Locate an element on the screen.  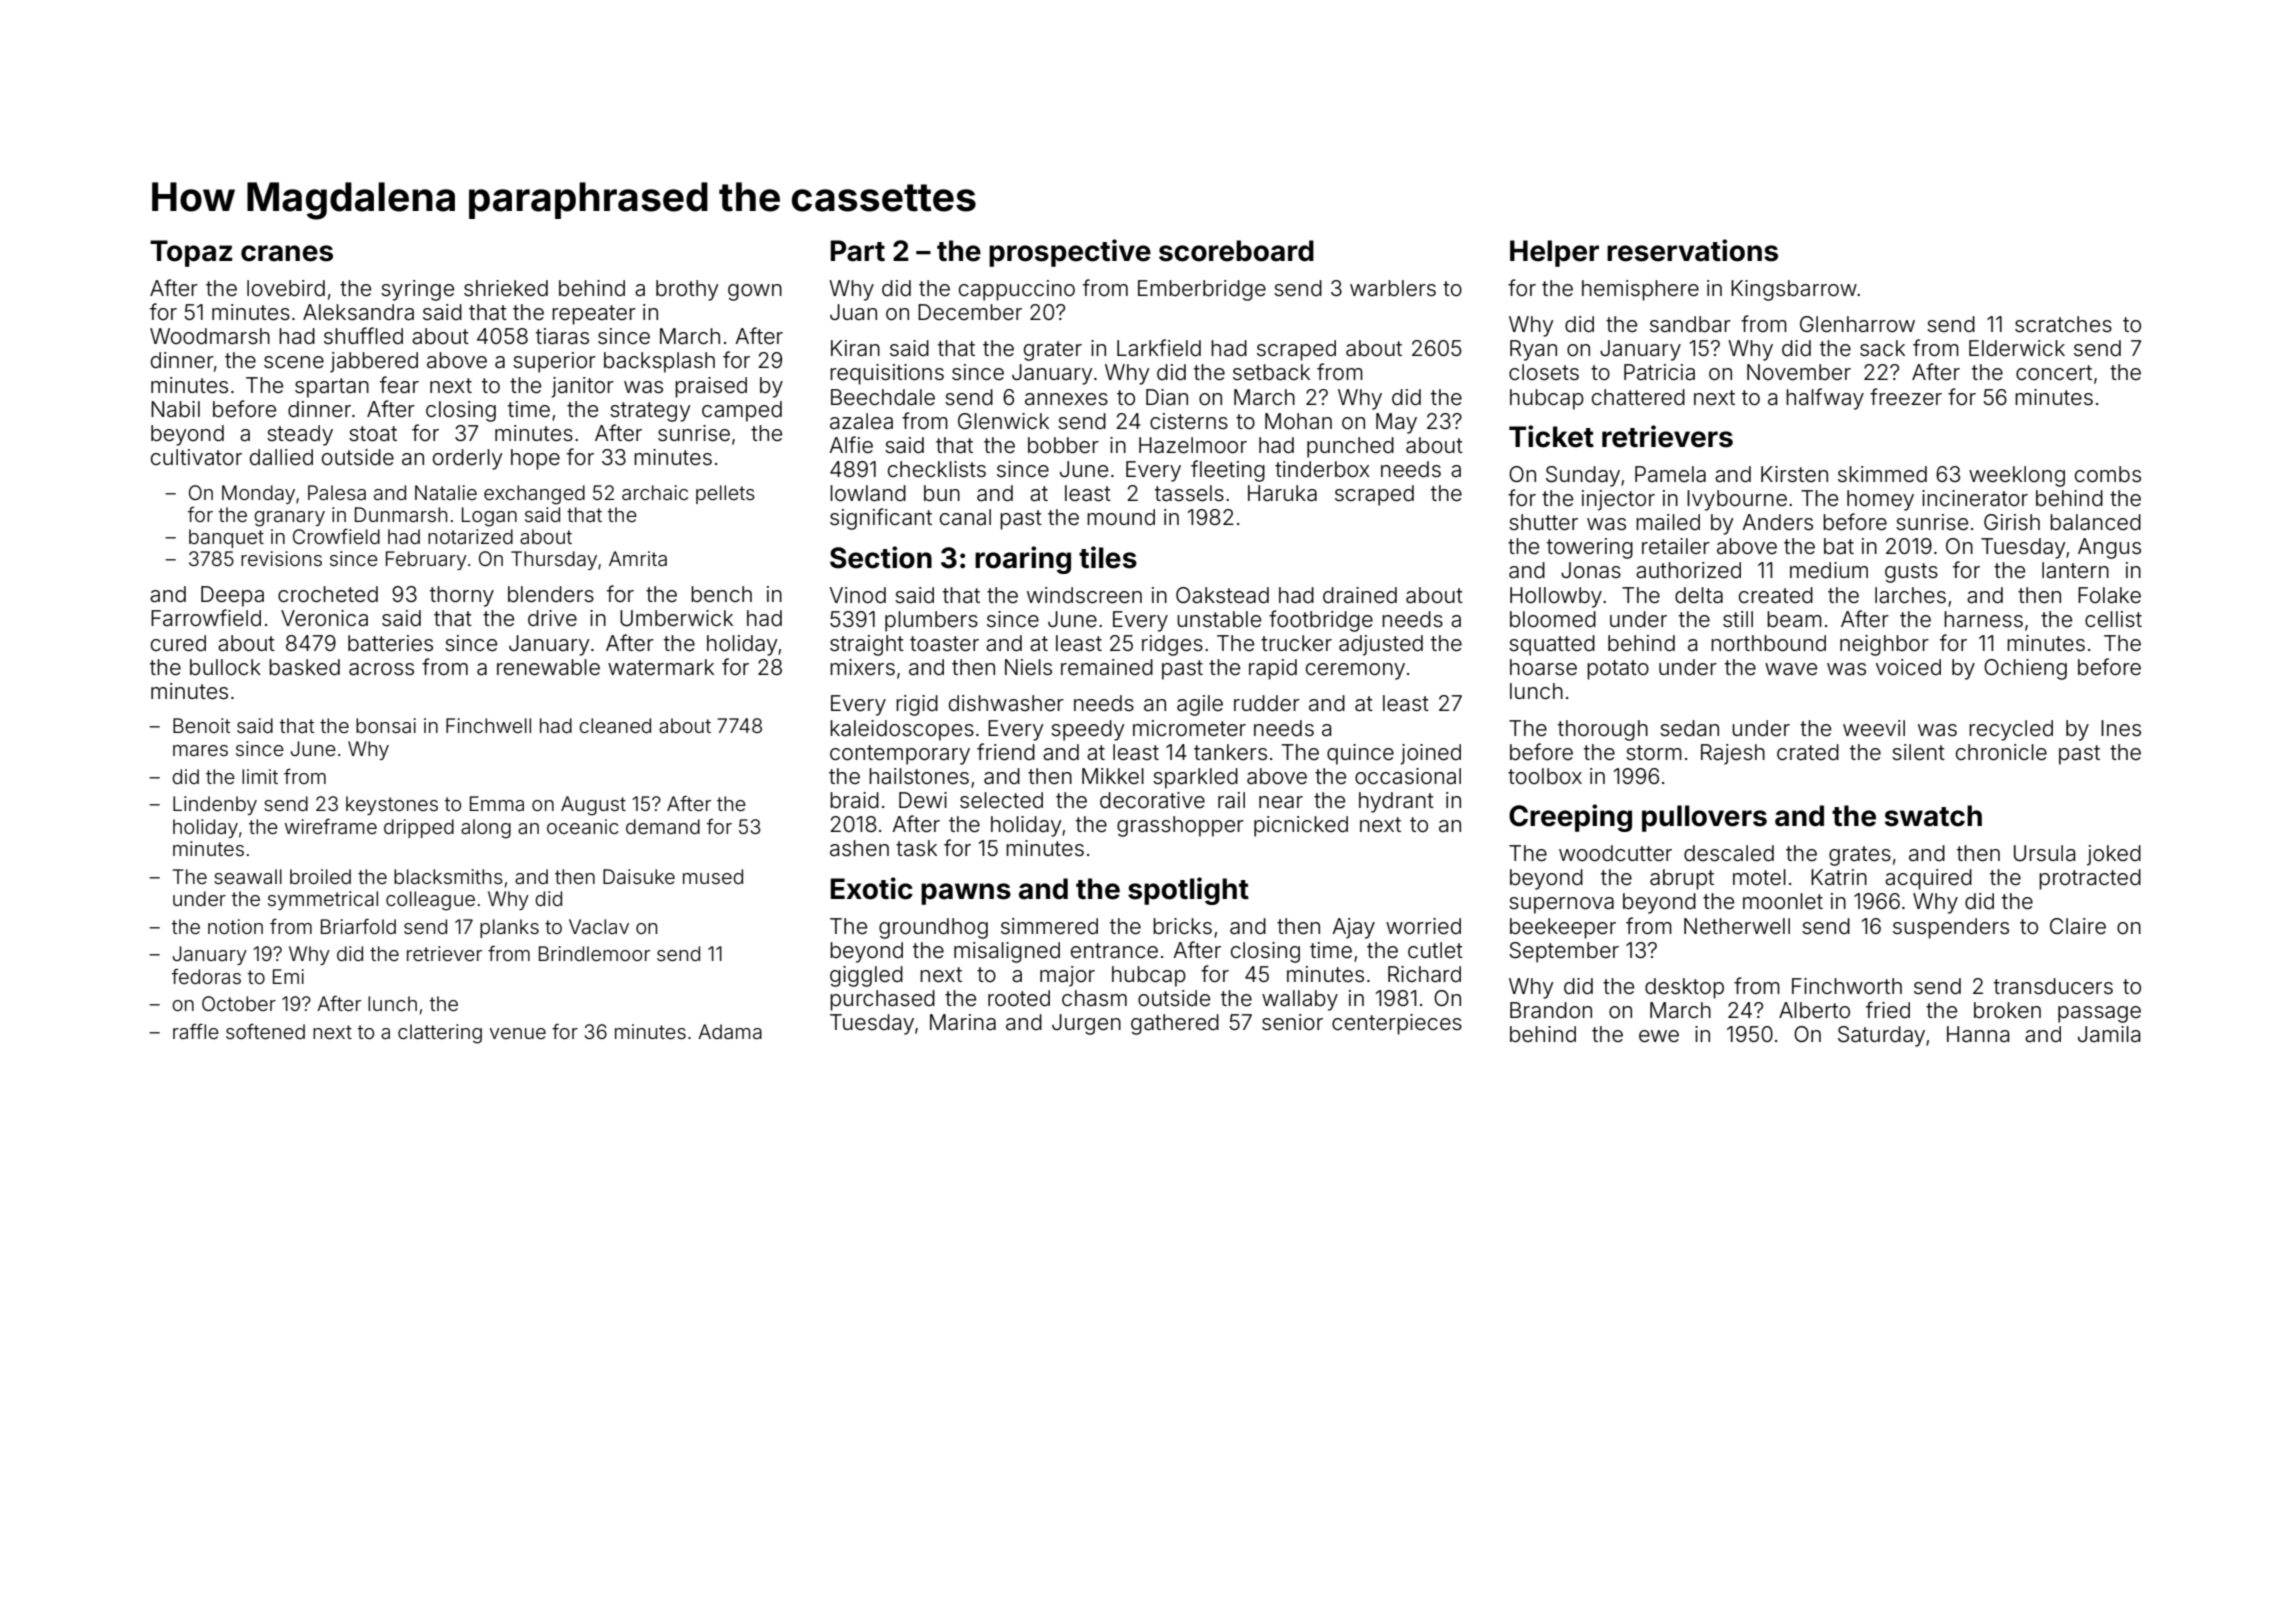
scoreboard is located at coordinates (1236, 251).
